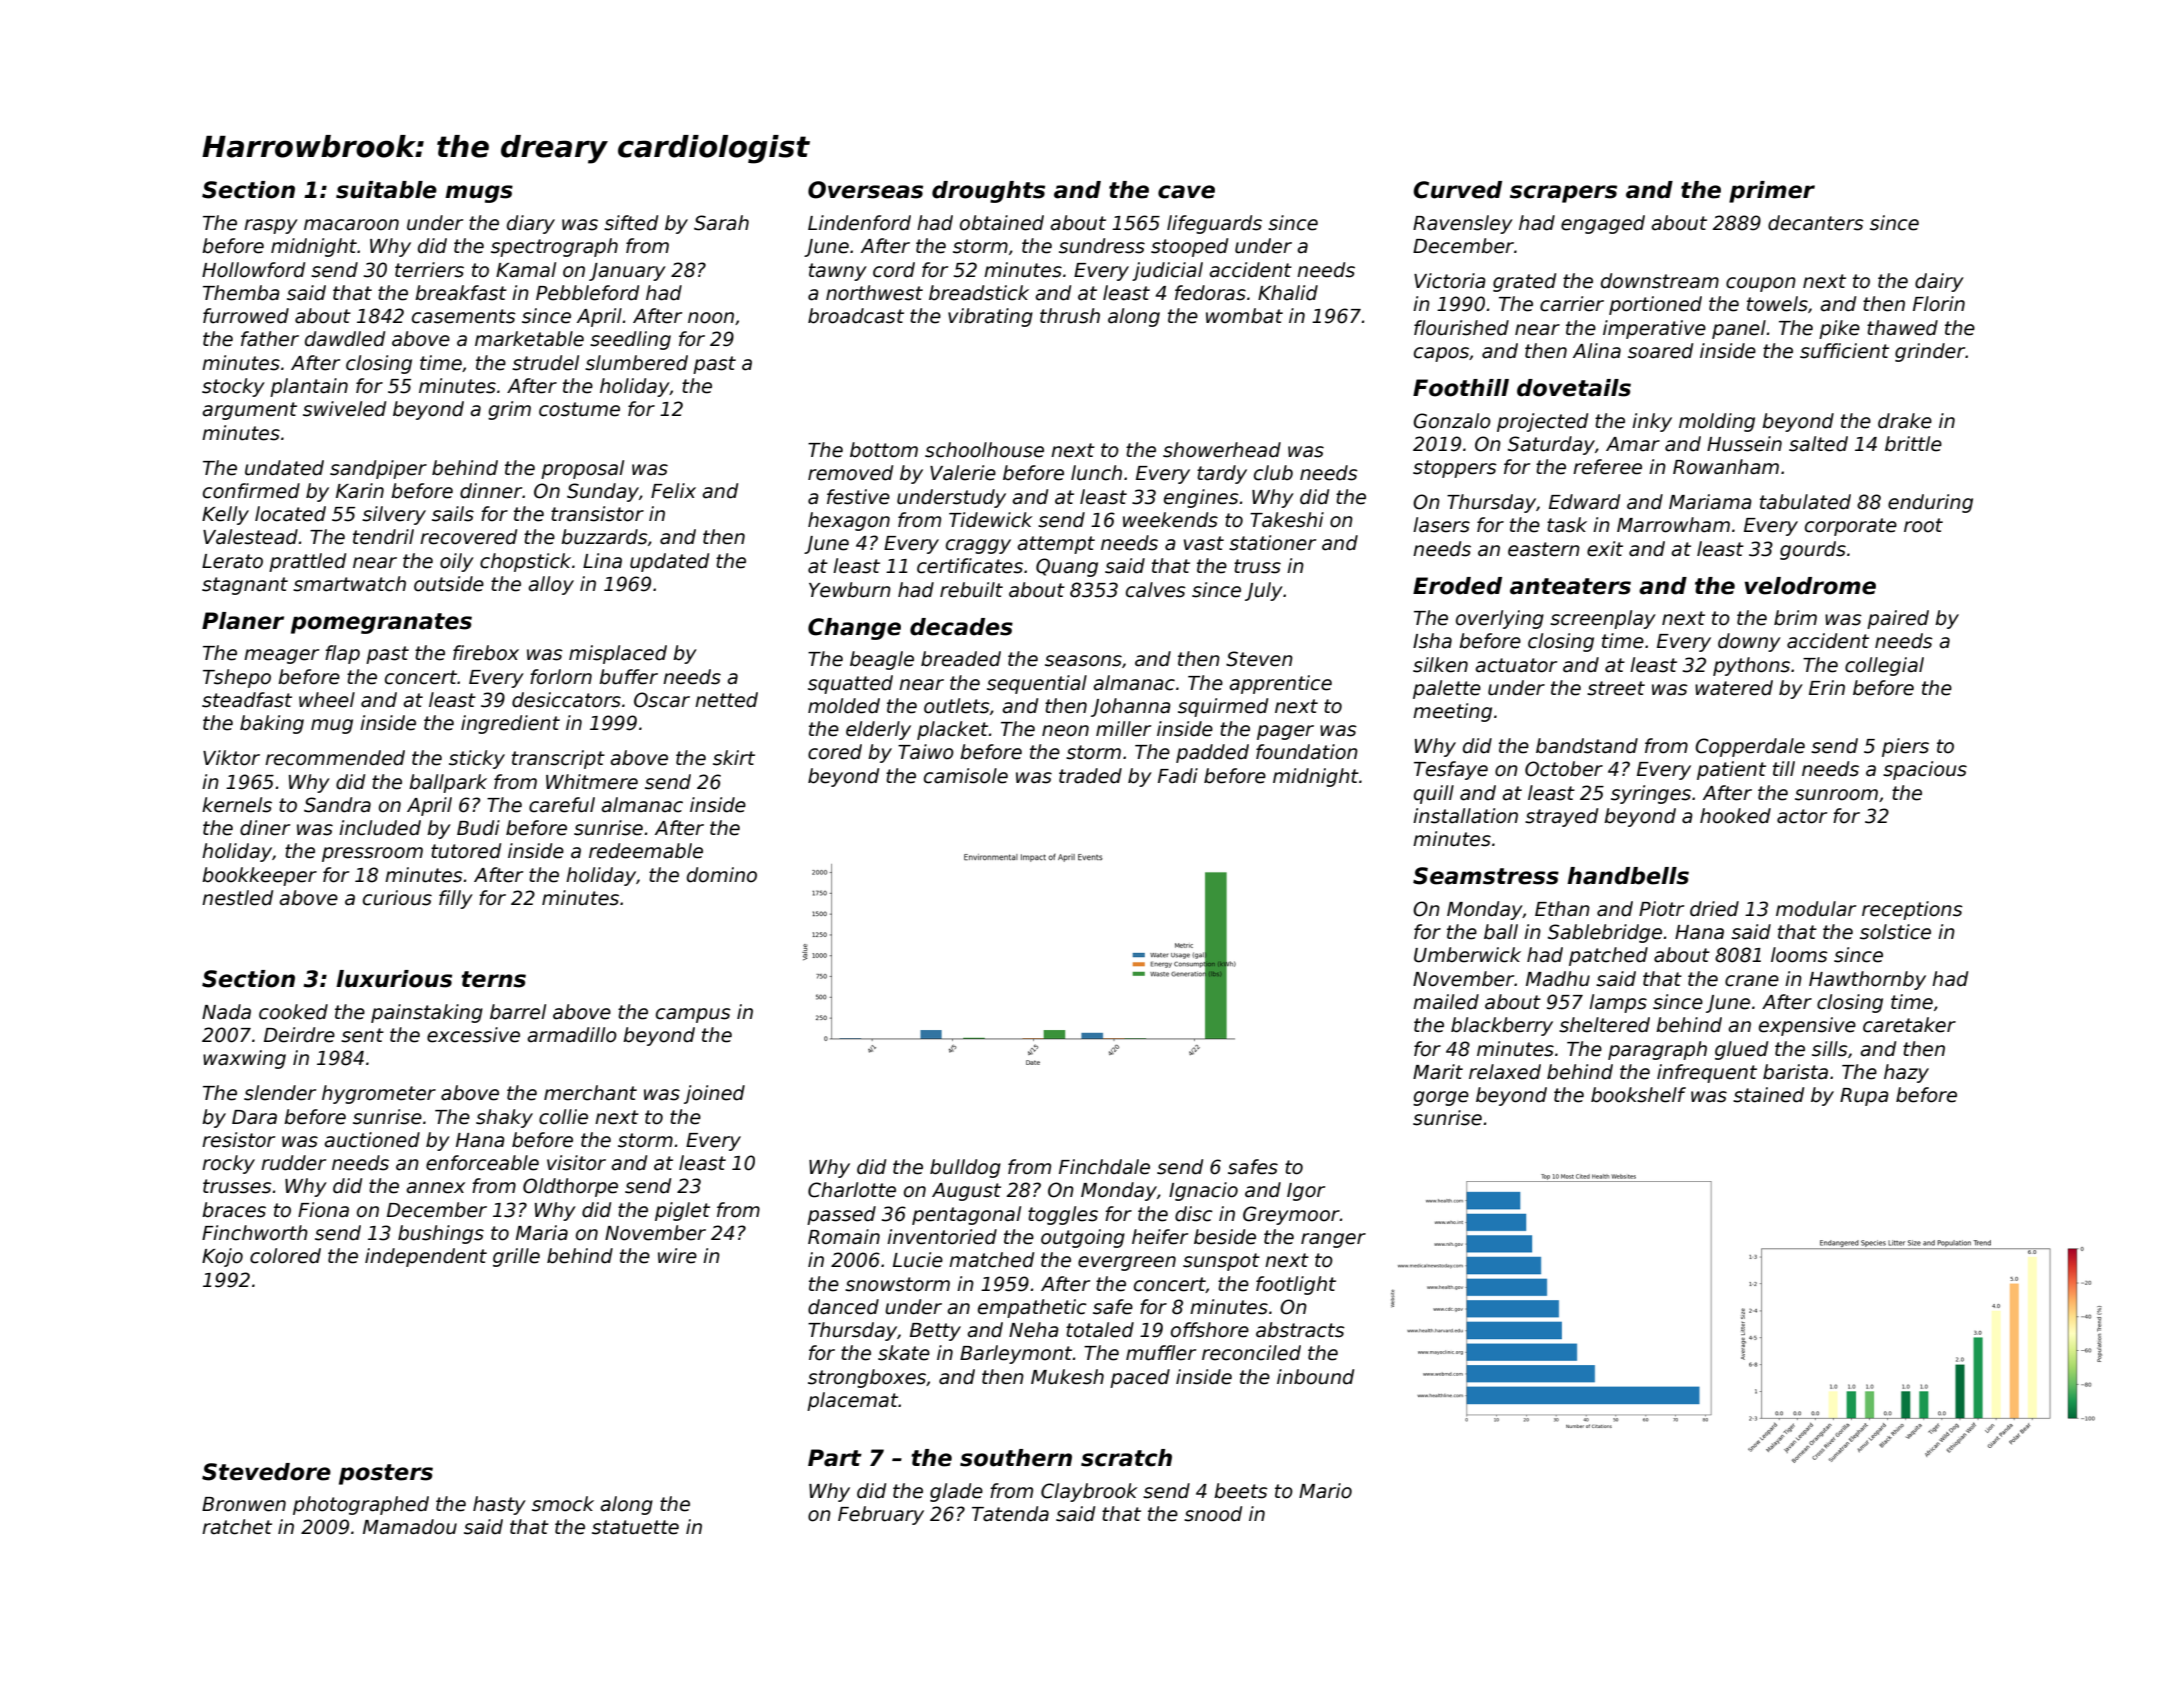 The height and width of the screenshot is (1683, 2178). I want to click on hazy, so click(1906, 1073).
